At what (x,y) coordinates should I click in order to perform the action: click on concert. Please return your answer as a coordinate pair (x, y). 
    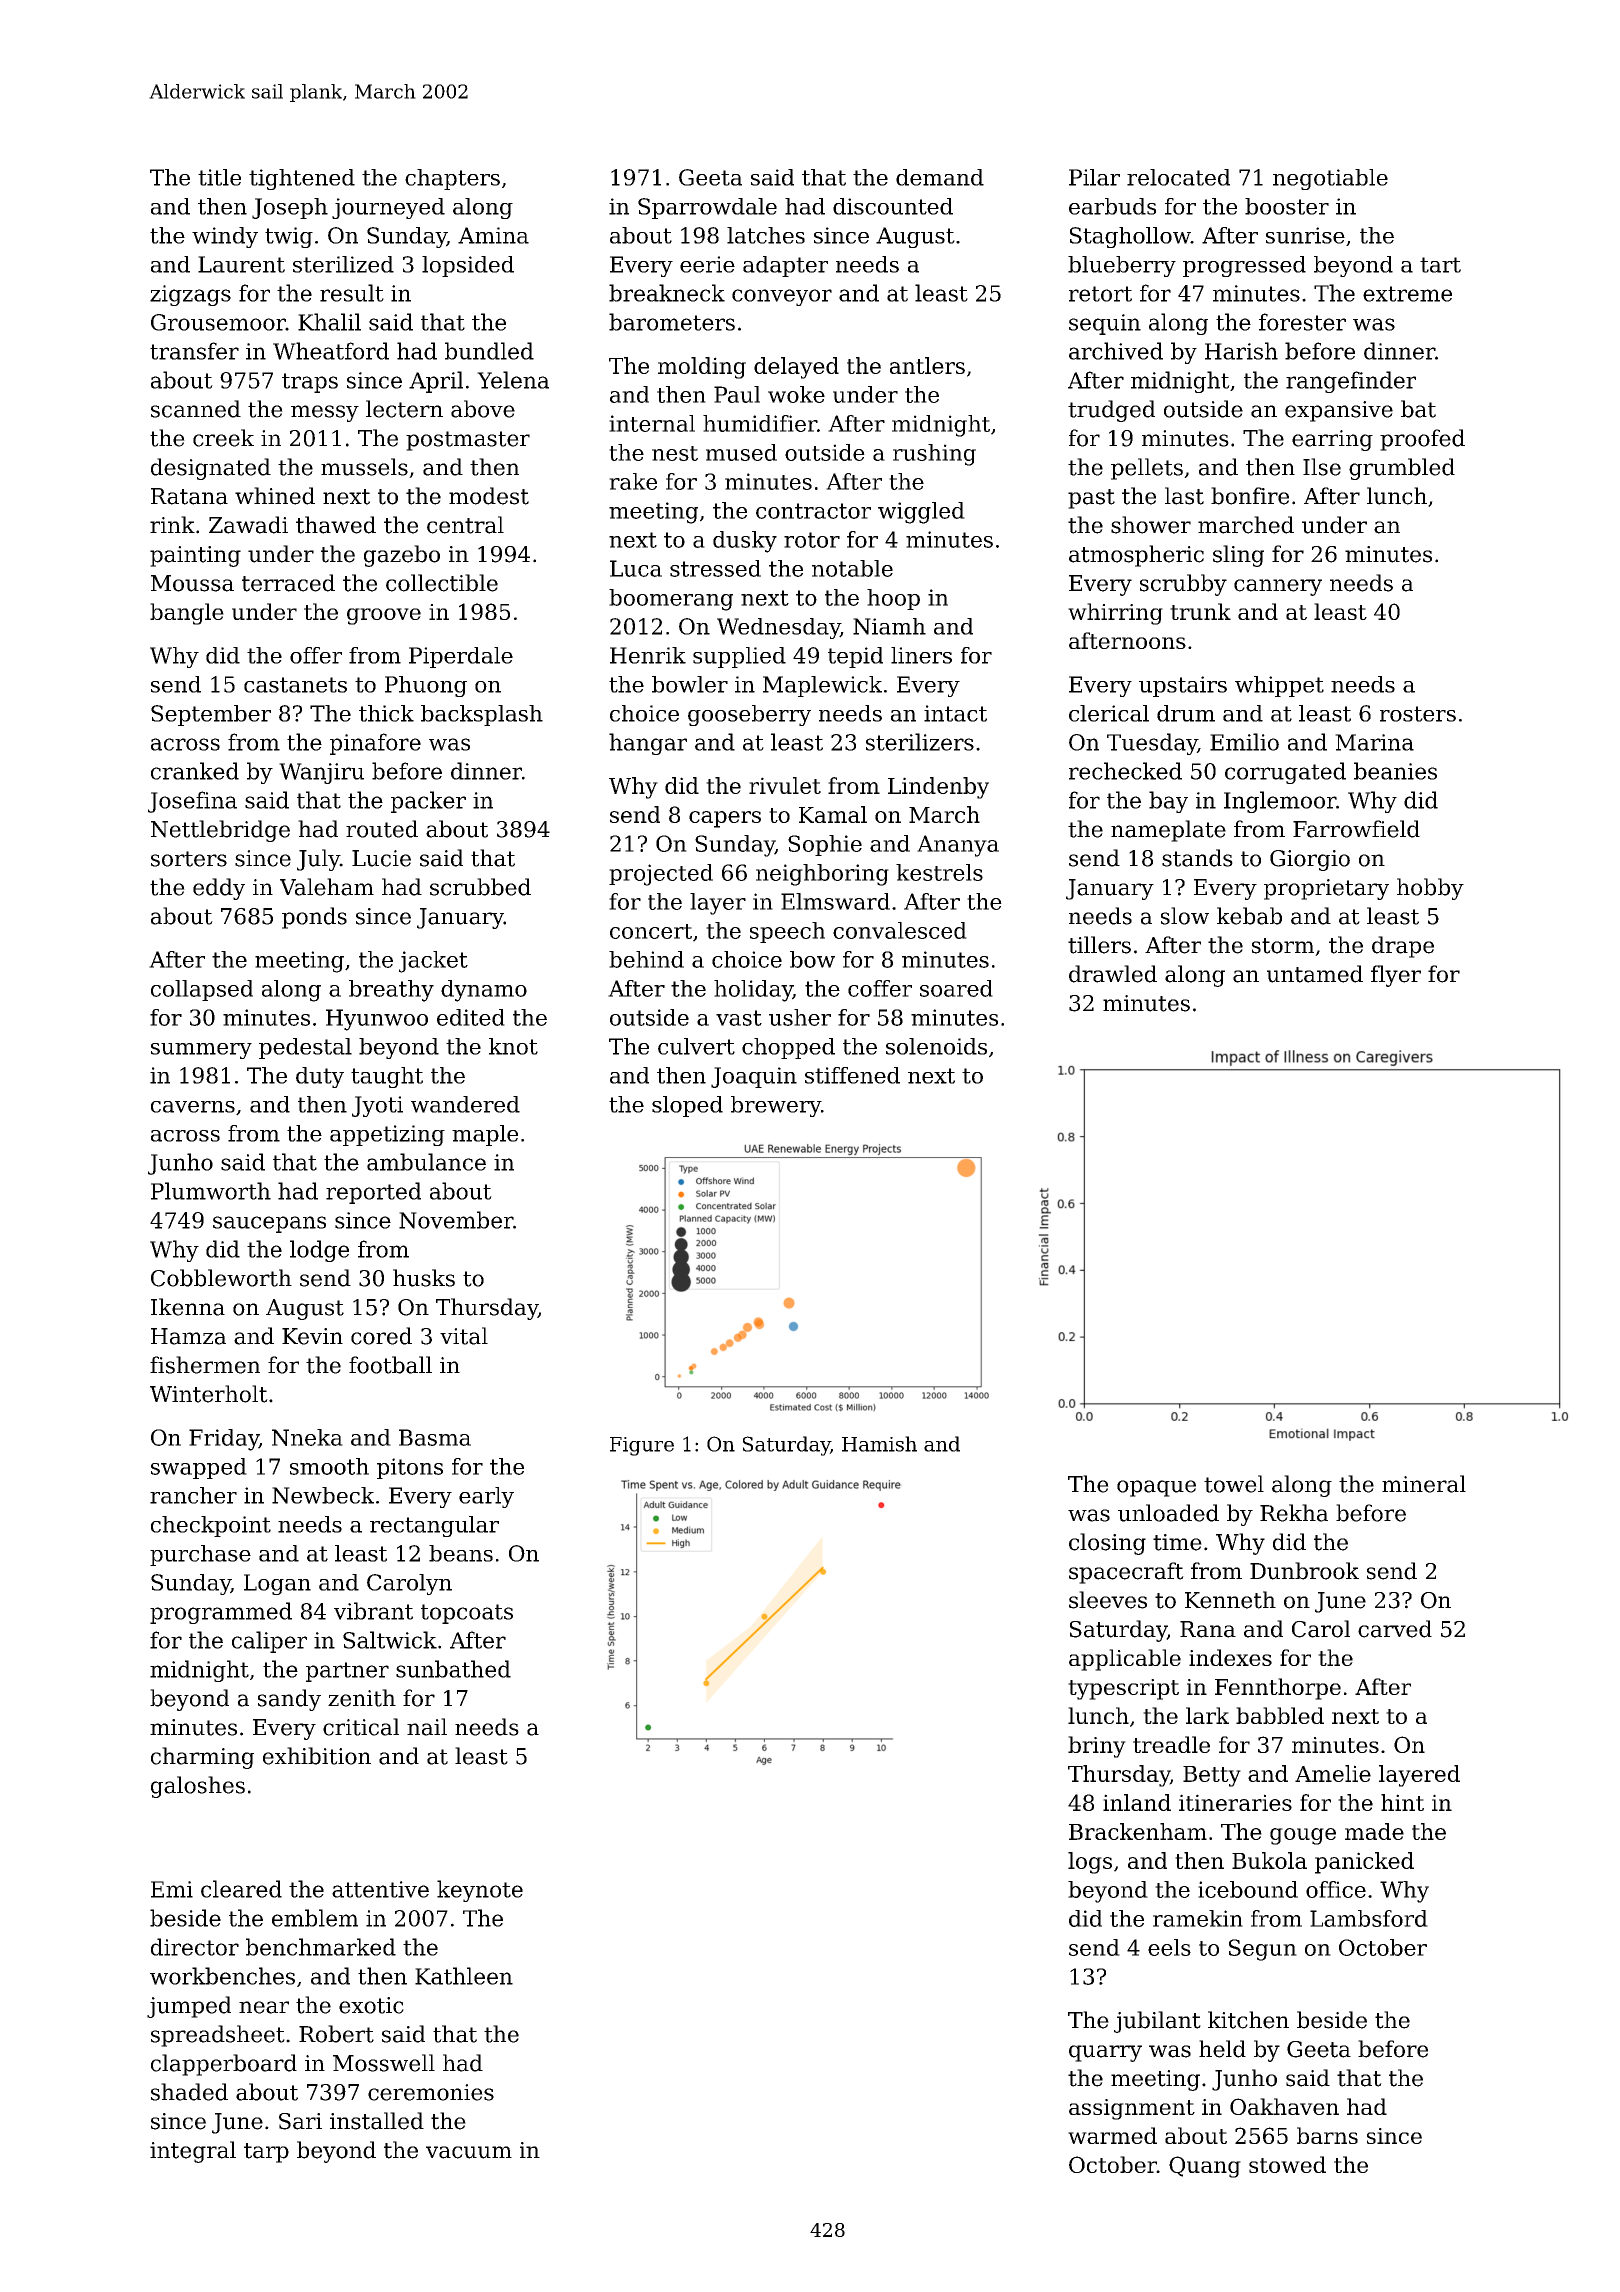
    Looking at the image, I should click on (651, 931).
